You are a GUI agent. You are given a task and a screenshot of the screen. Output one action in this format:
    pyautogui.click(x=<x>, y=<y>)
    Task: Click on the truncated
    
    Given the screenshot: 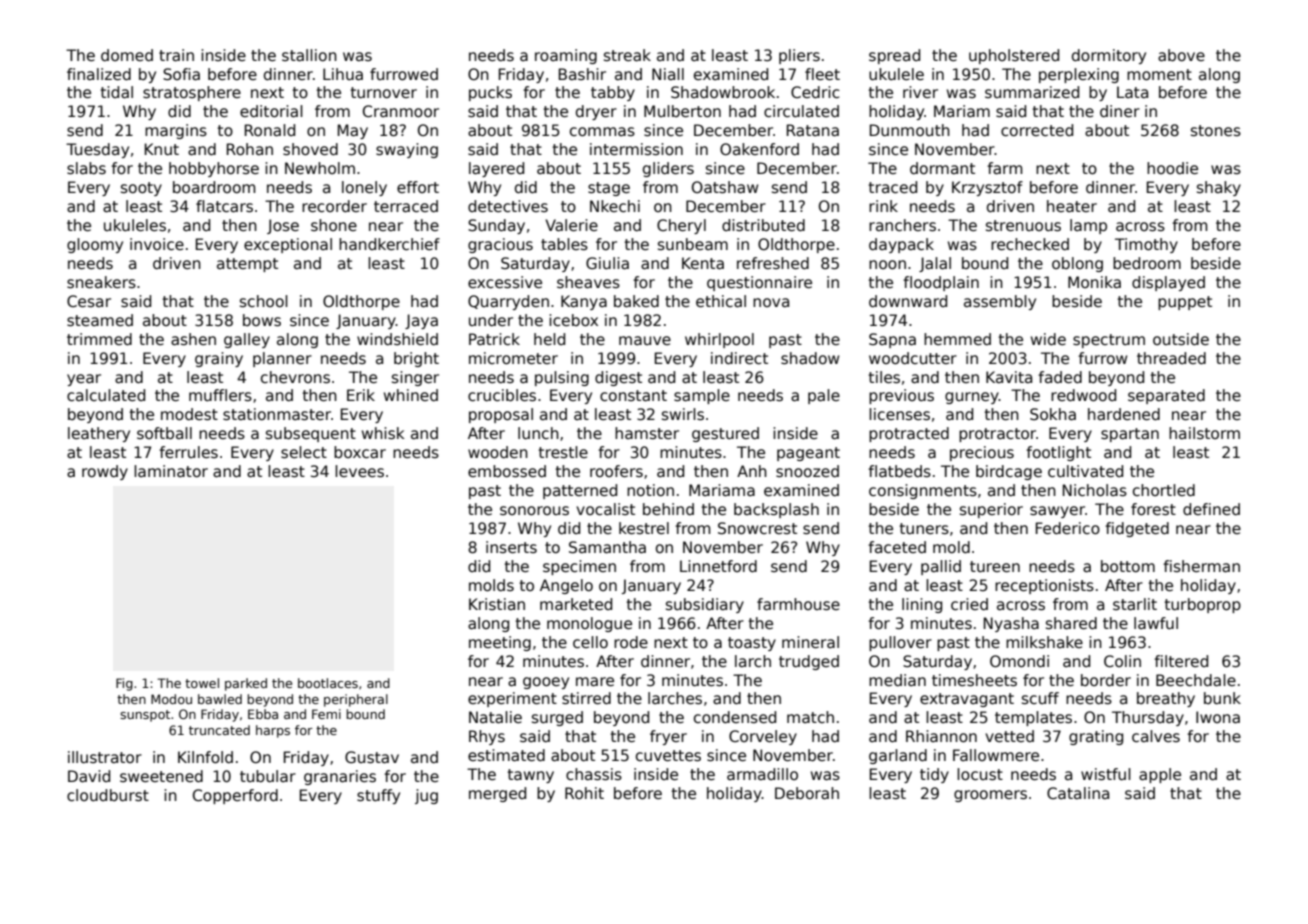 What is the action you would take?
    pyautogui.click(x=219, y=730)
